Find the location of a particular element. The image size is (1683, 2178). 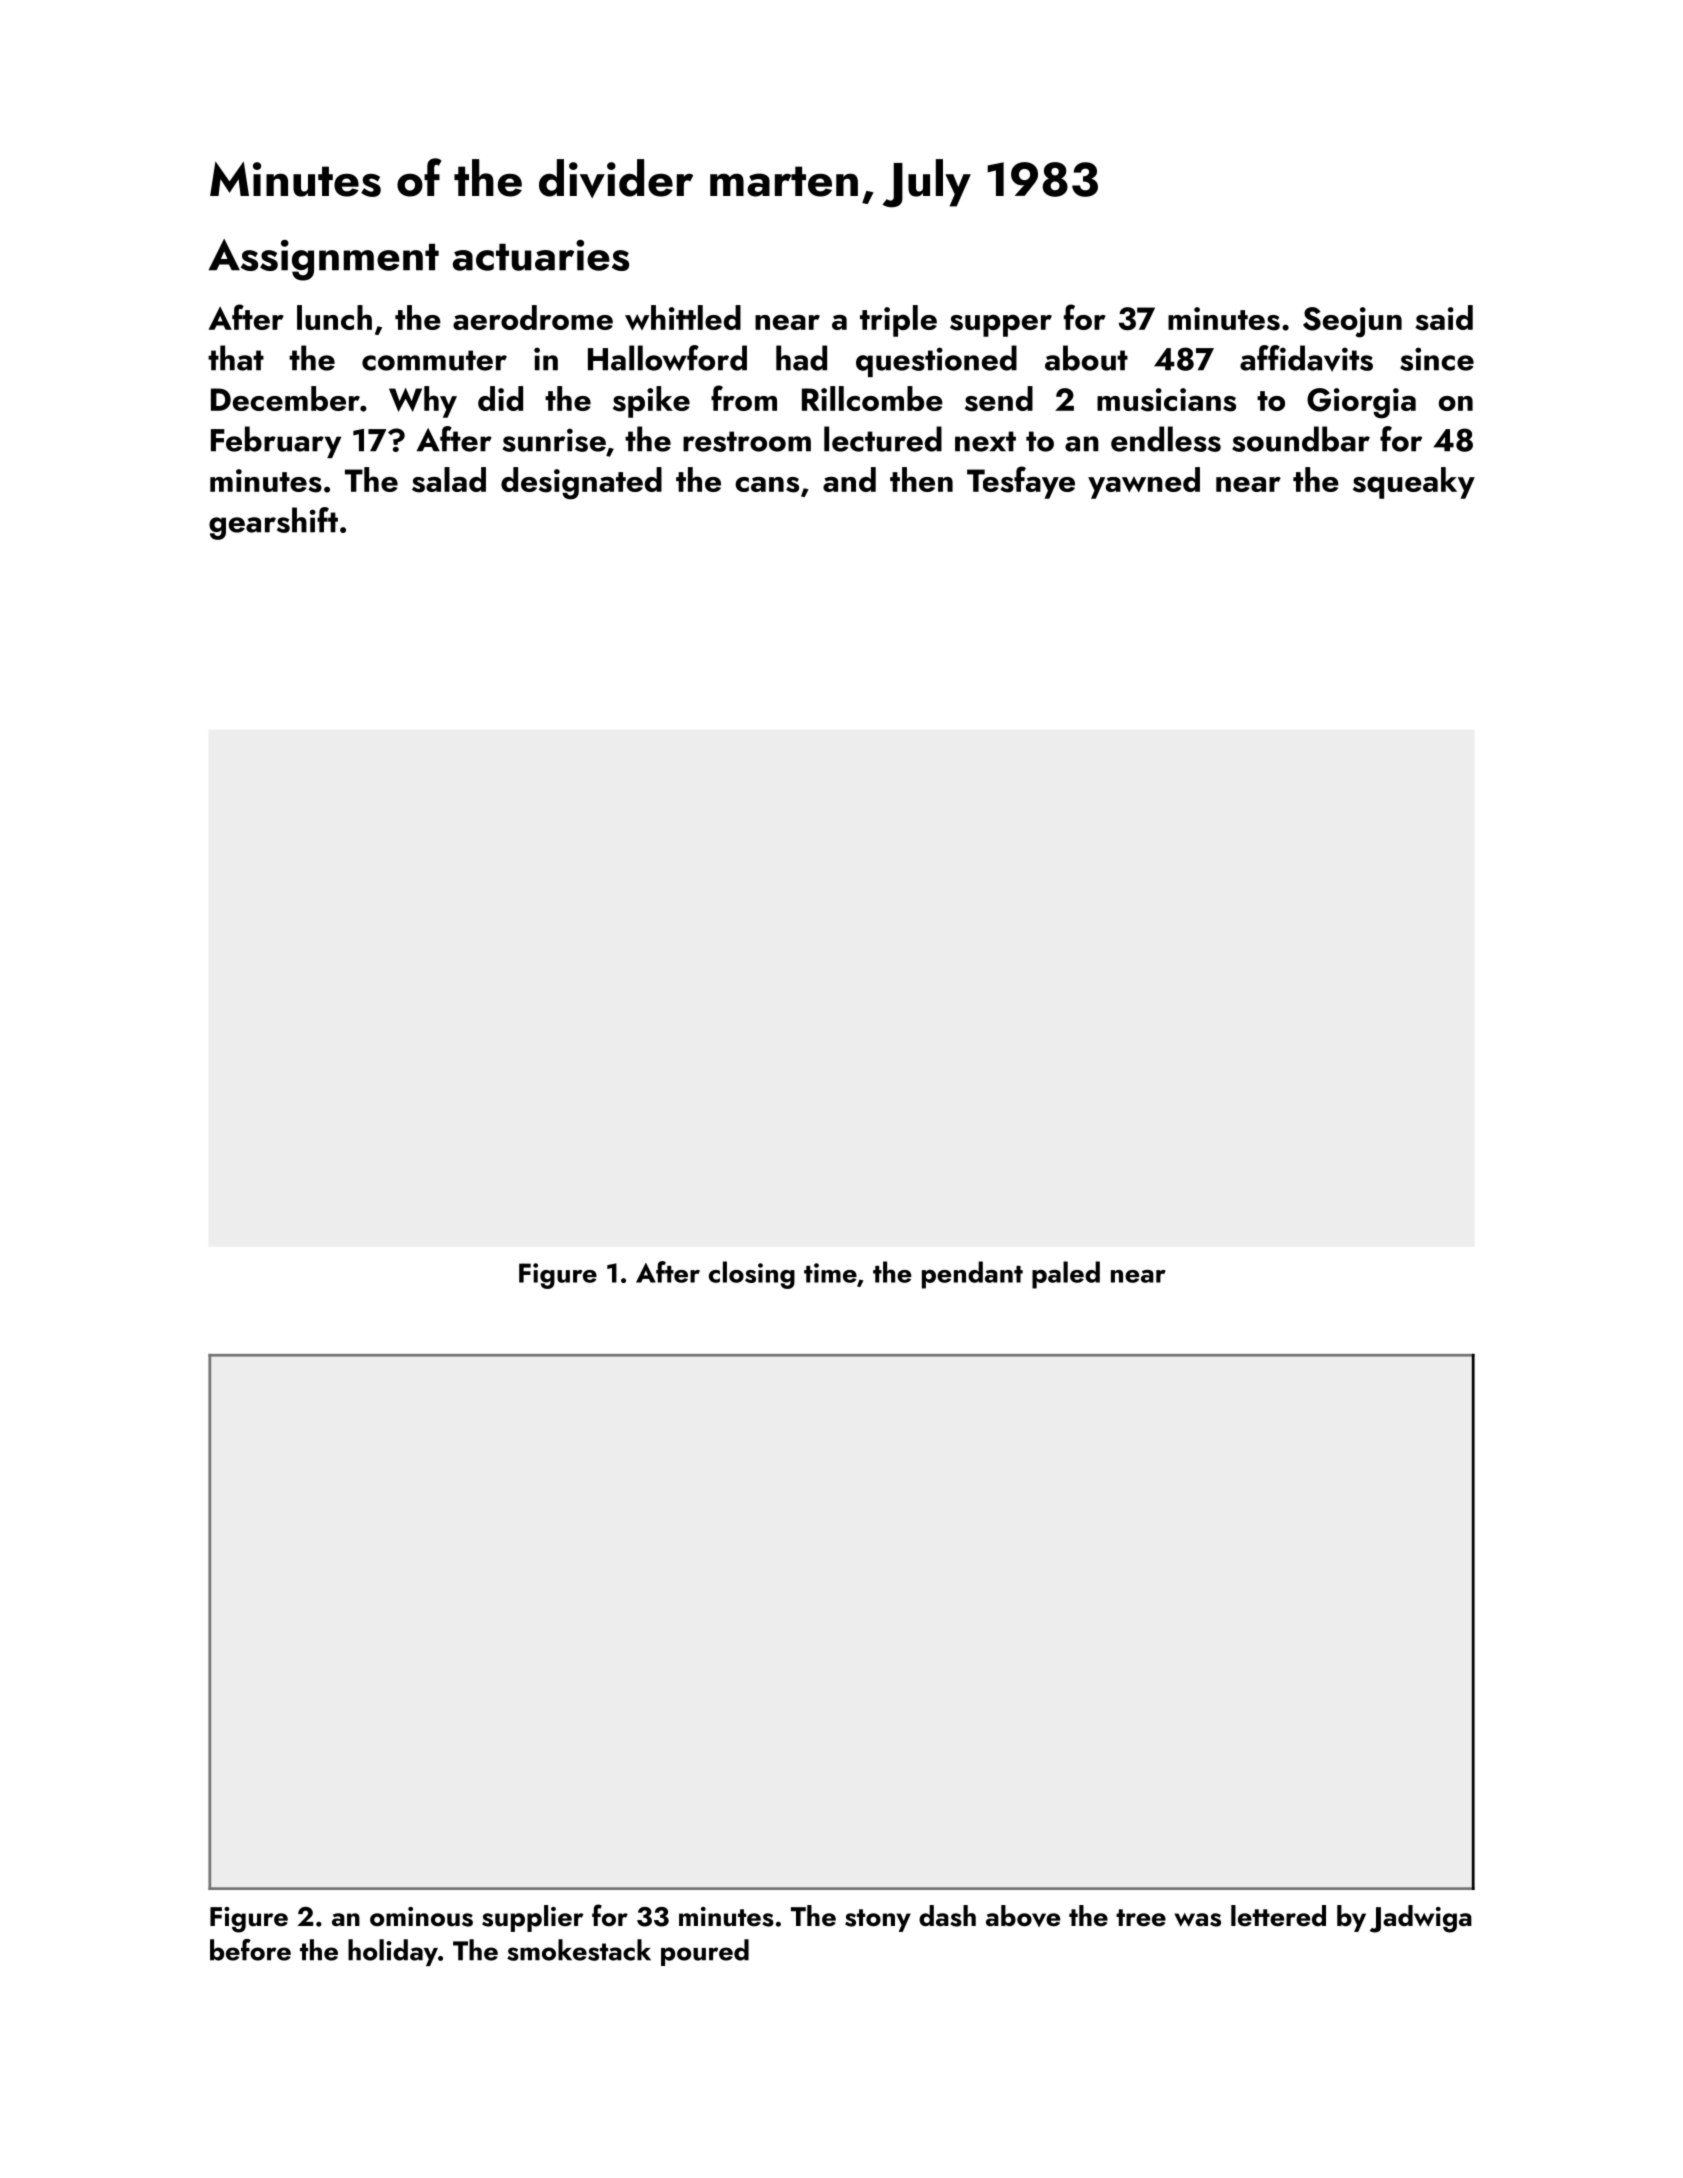

holiday is located at coordinates (393, 1952).
